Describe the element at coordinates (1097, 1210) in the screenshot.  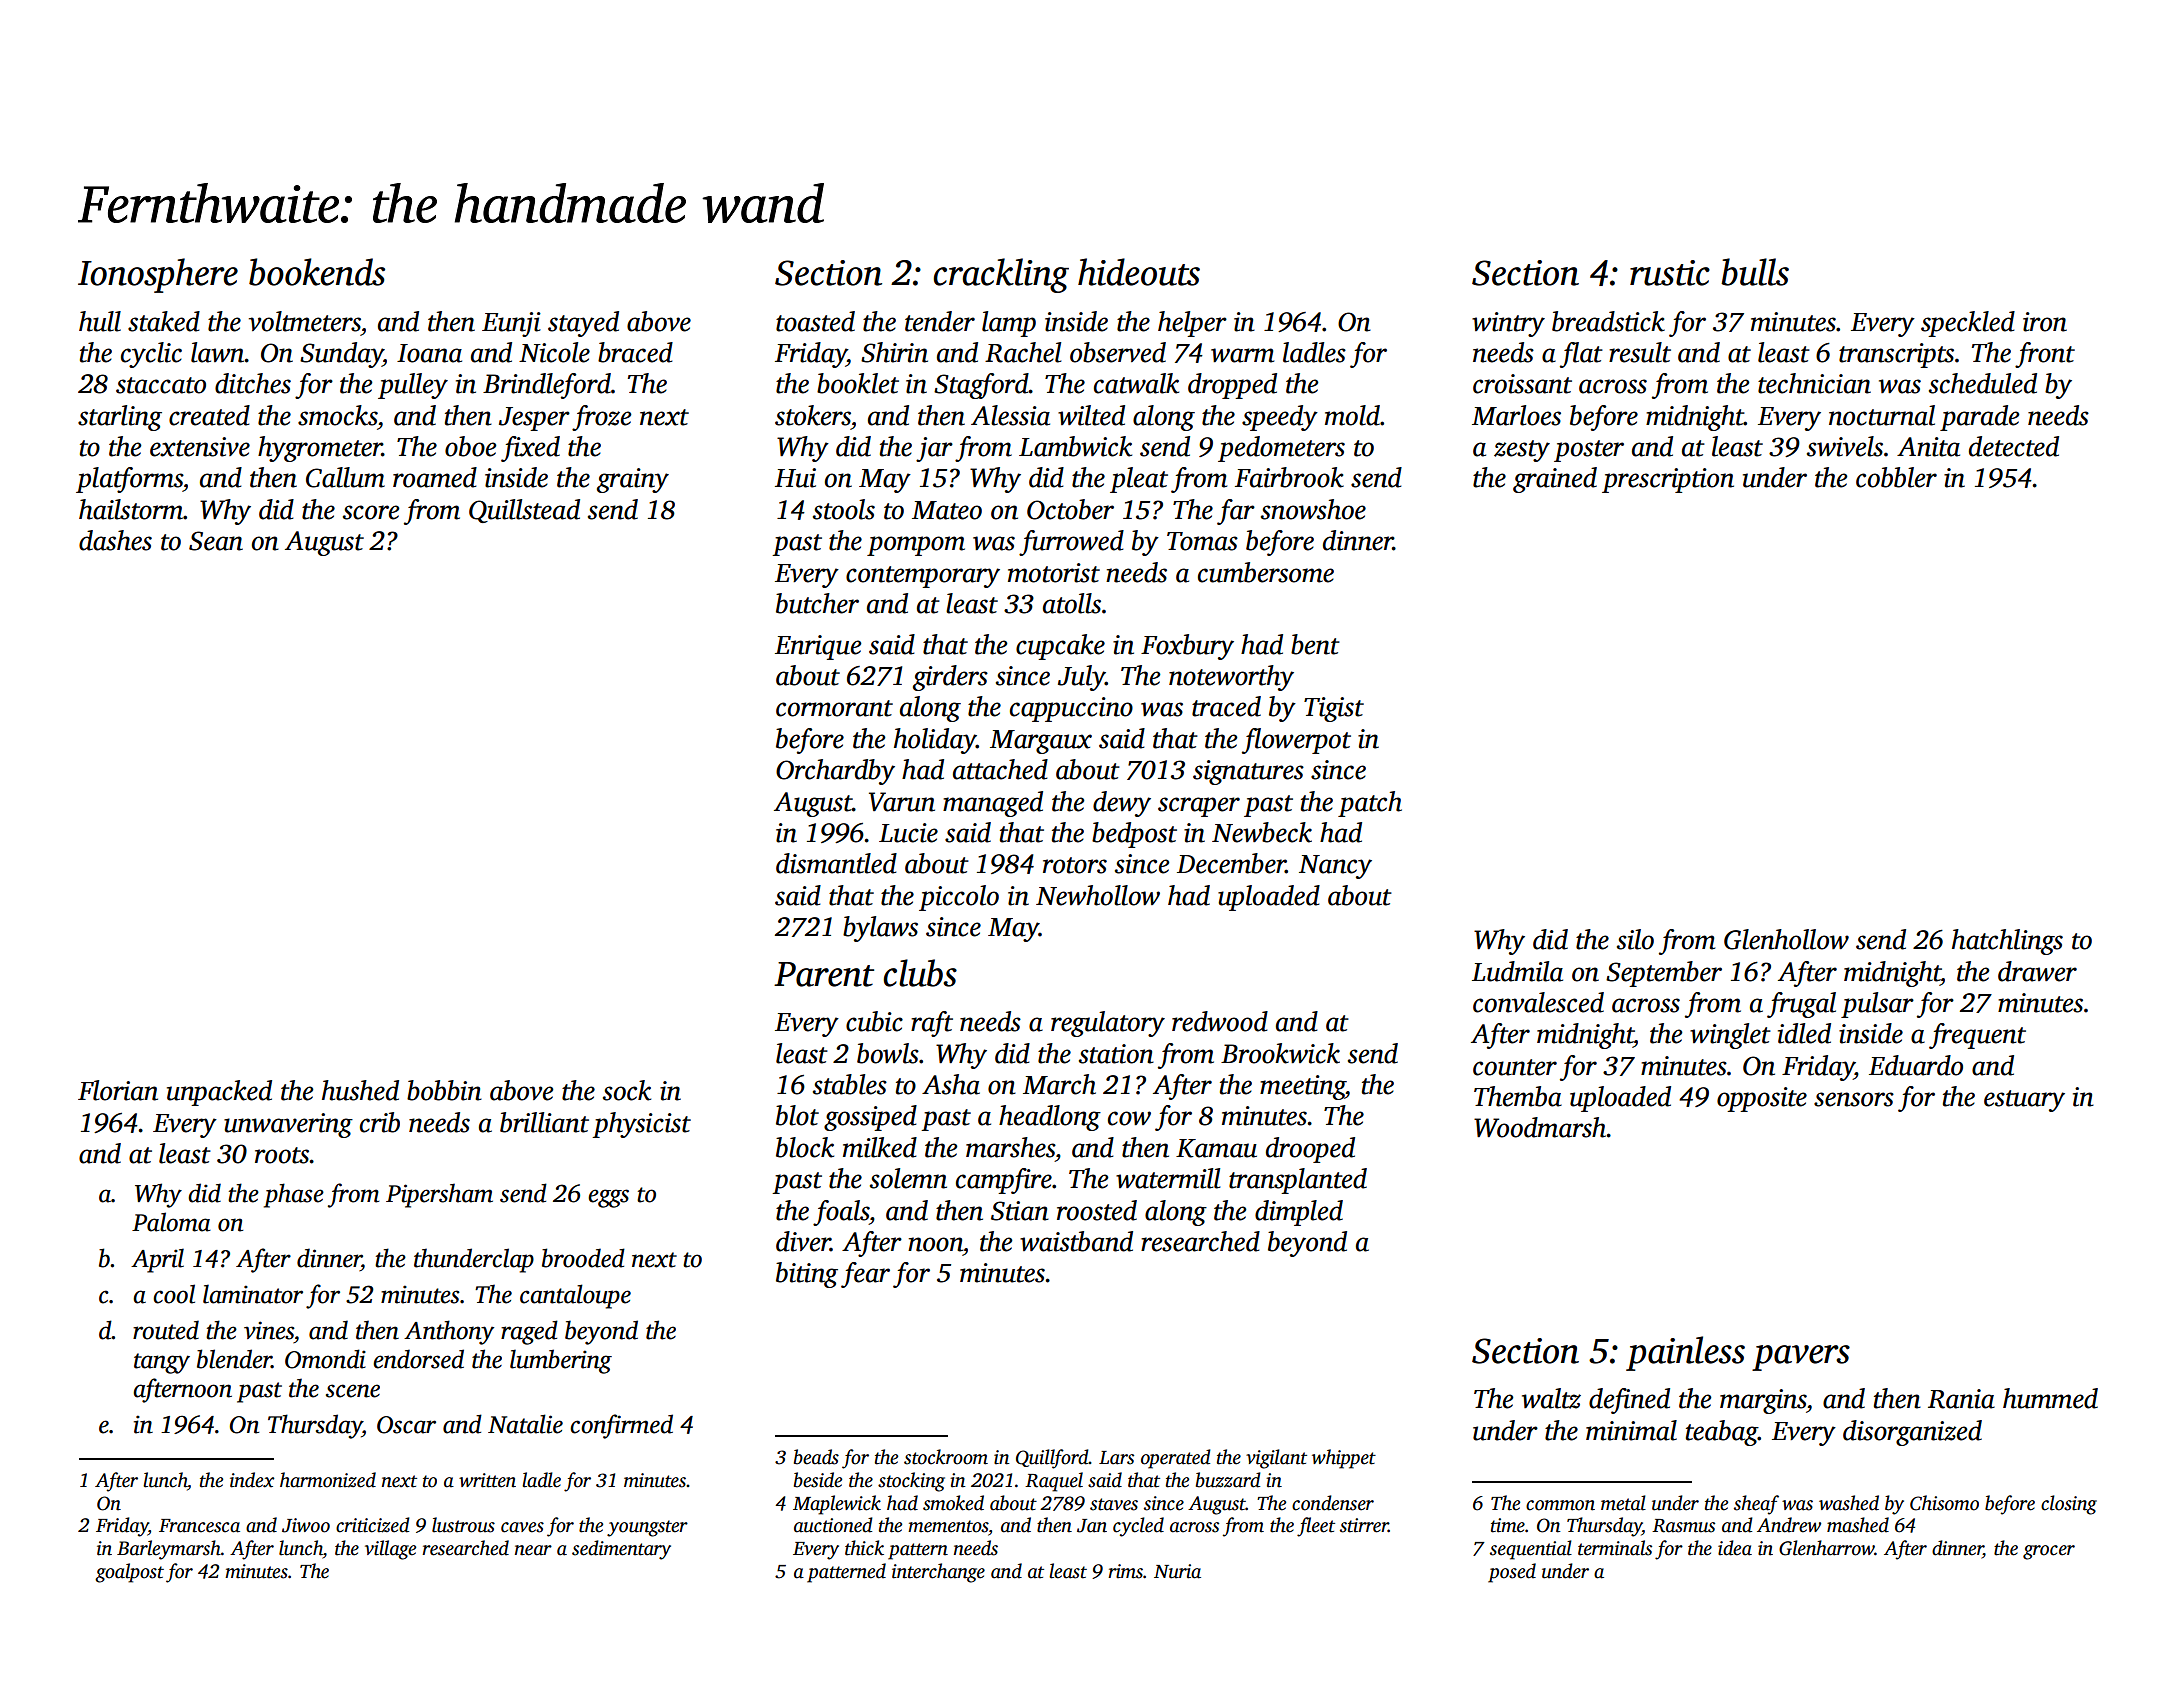
I see `roosted` at that location.
